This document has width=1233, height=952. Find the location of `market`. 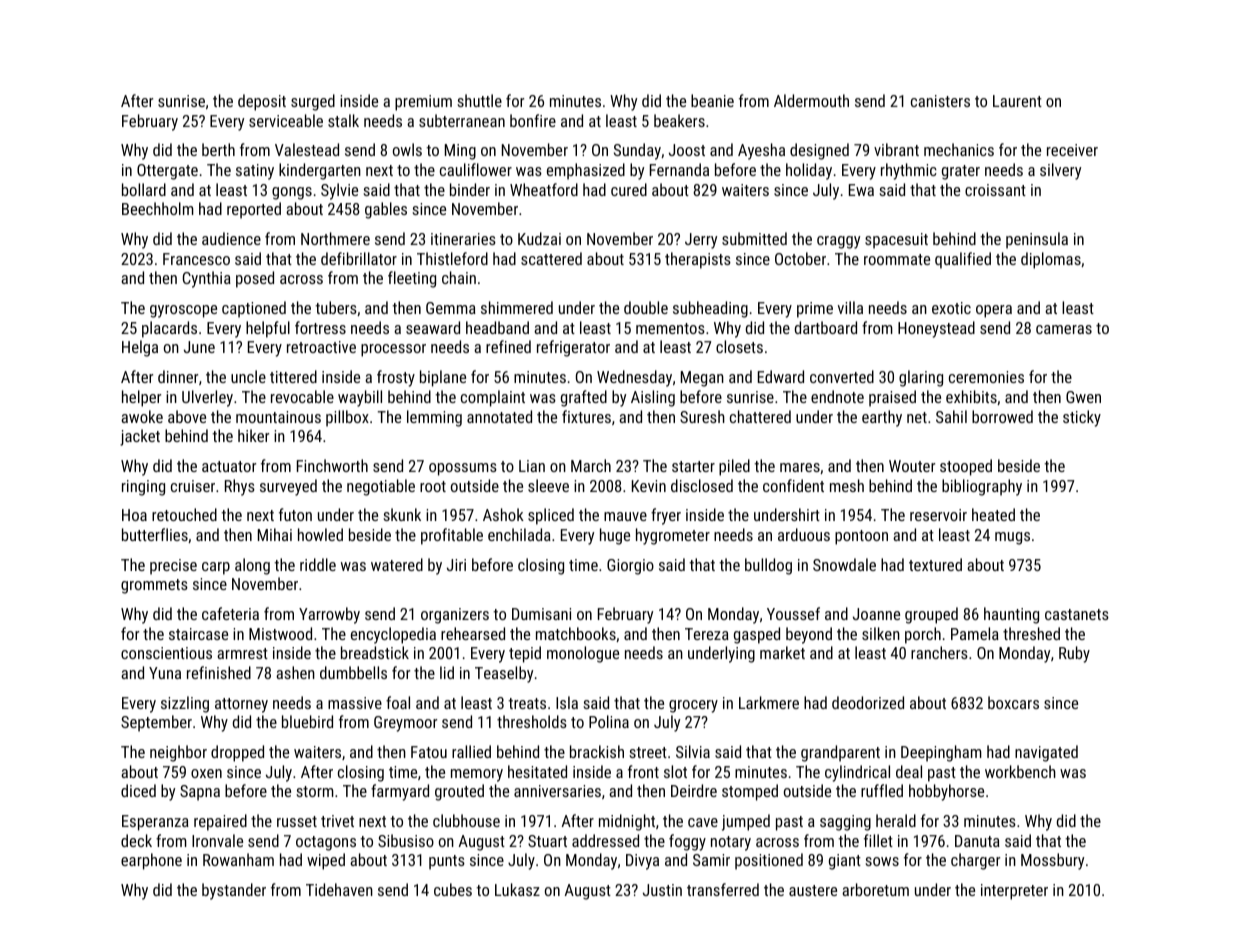

market is located at coordinates (782, 652).
